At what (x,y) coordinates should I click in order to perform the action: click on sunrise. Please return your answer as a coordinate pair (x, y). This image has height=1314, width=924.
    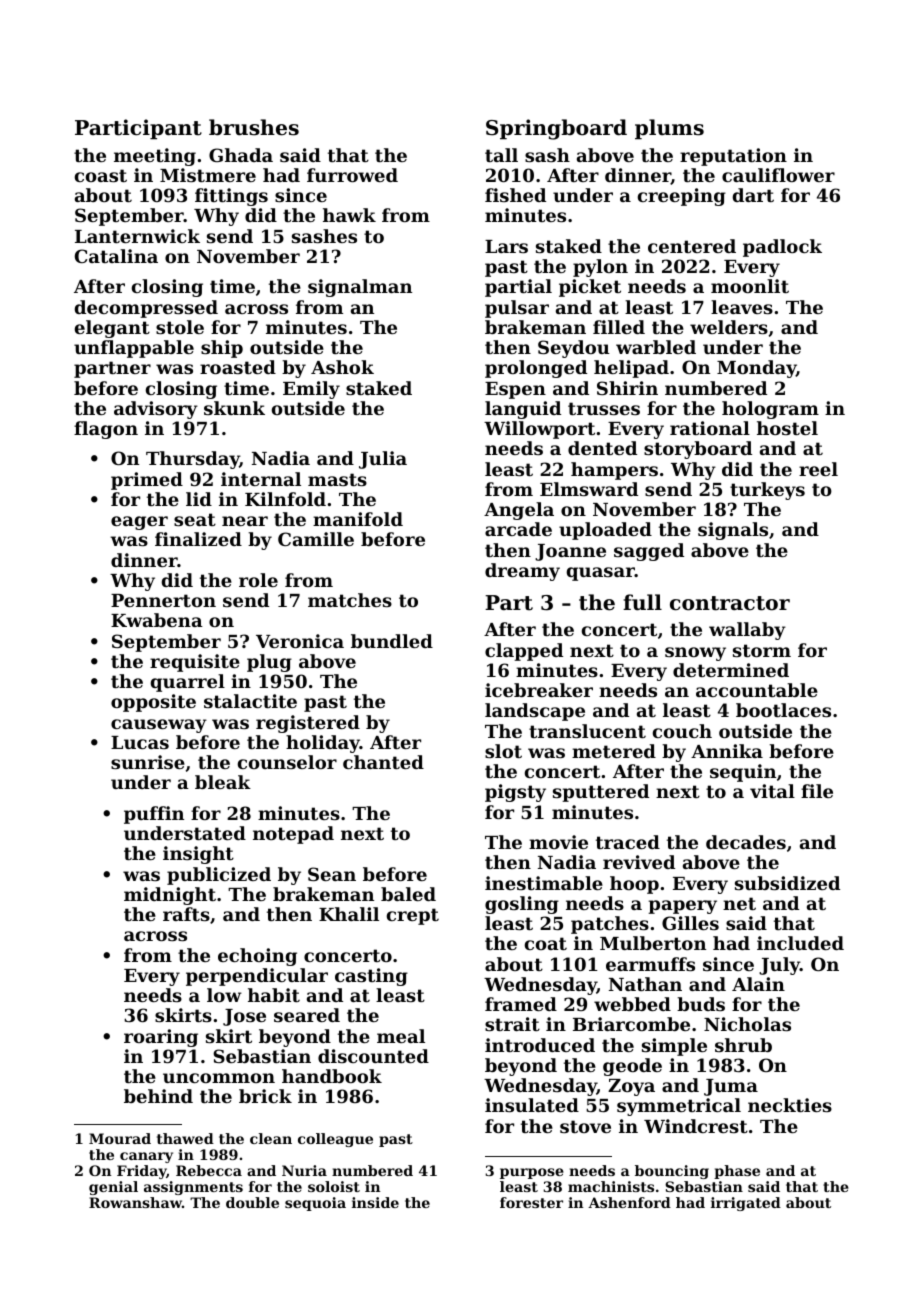
    Looking at the image, I should click on (148, 762).
